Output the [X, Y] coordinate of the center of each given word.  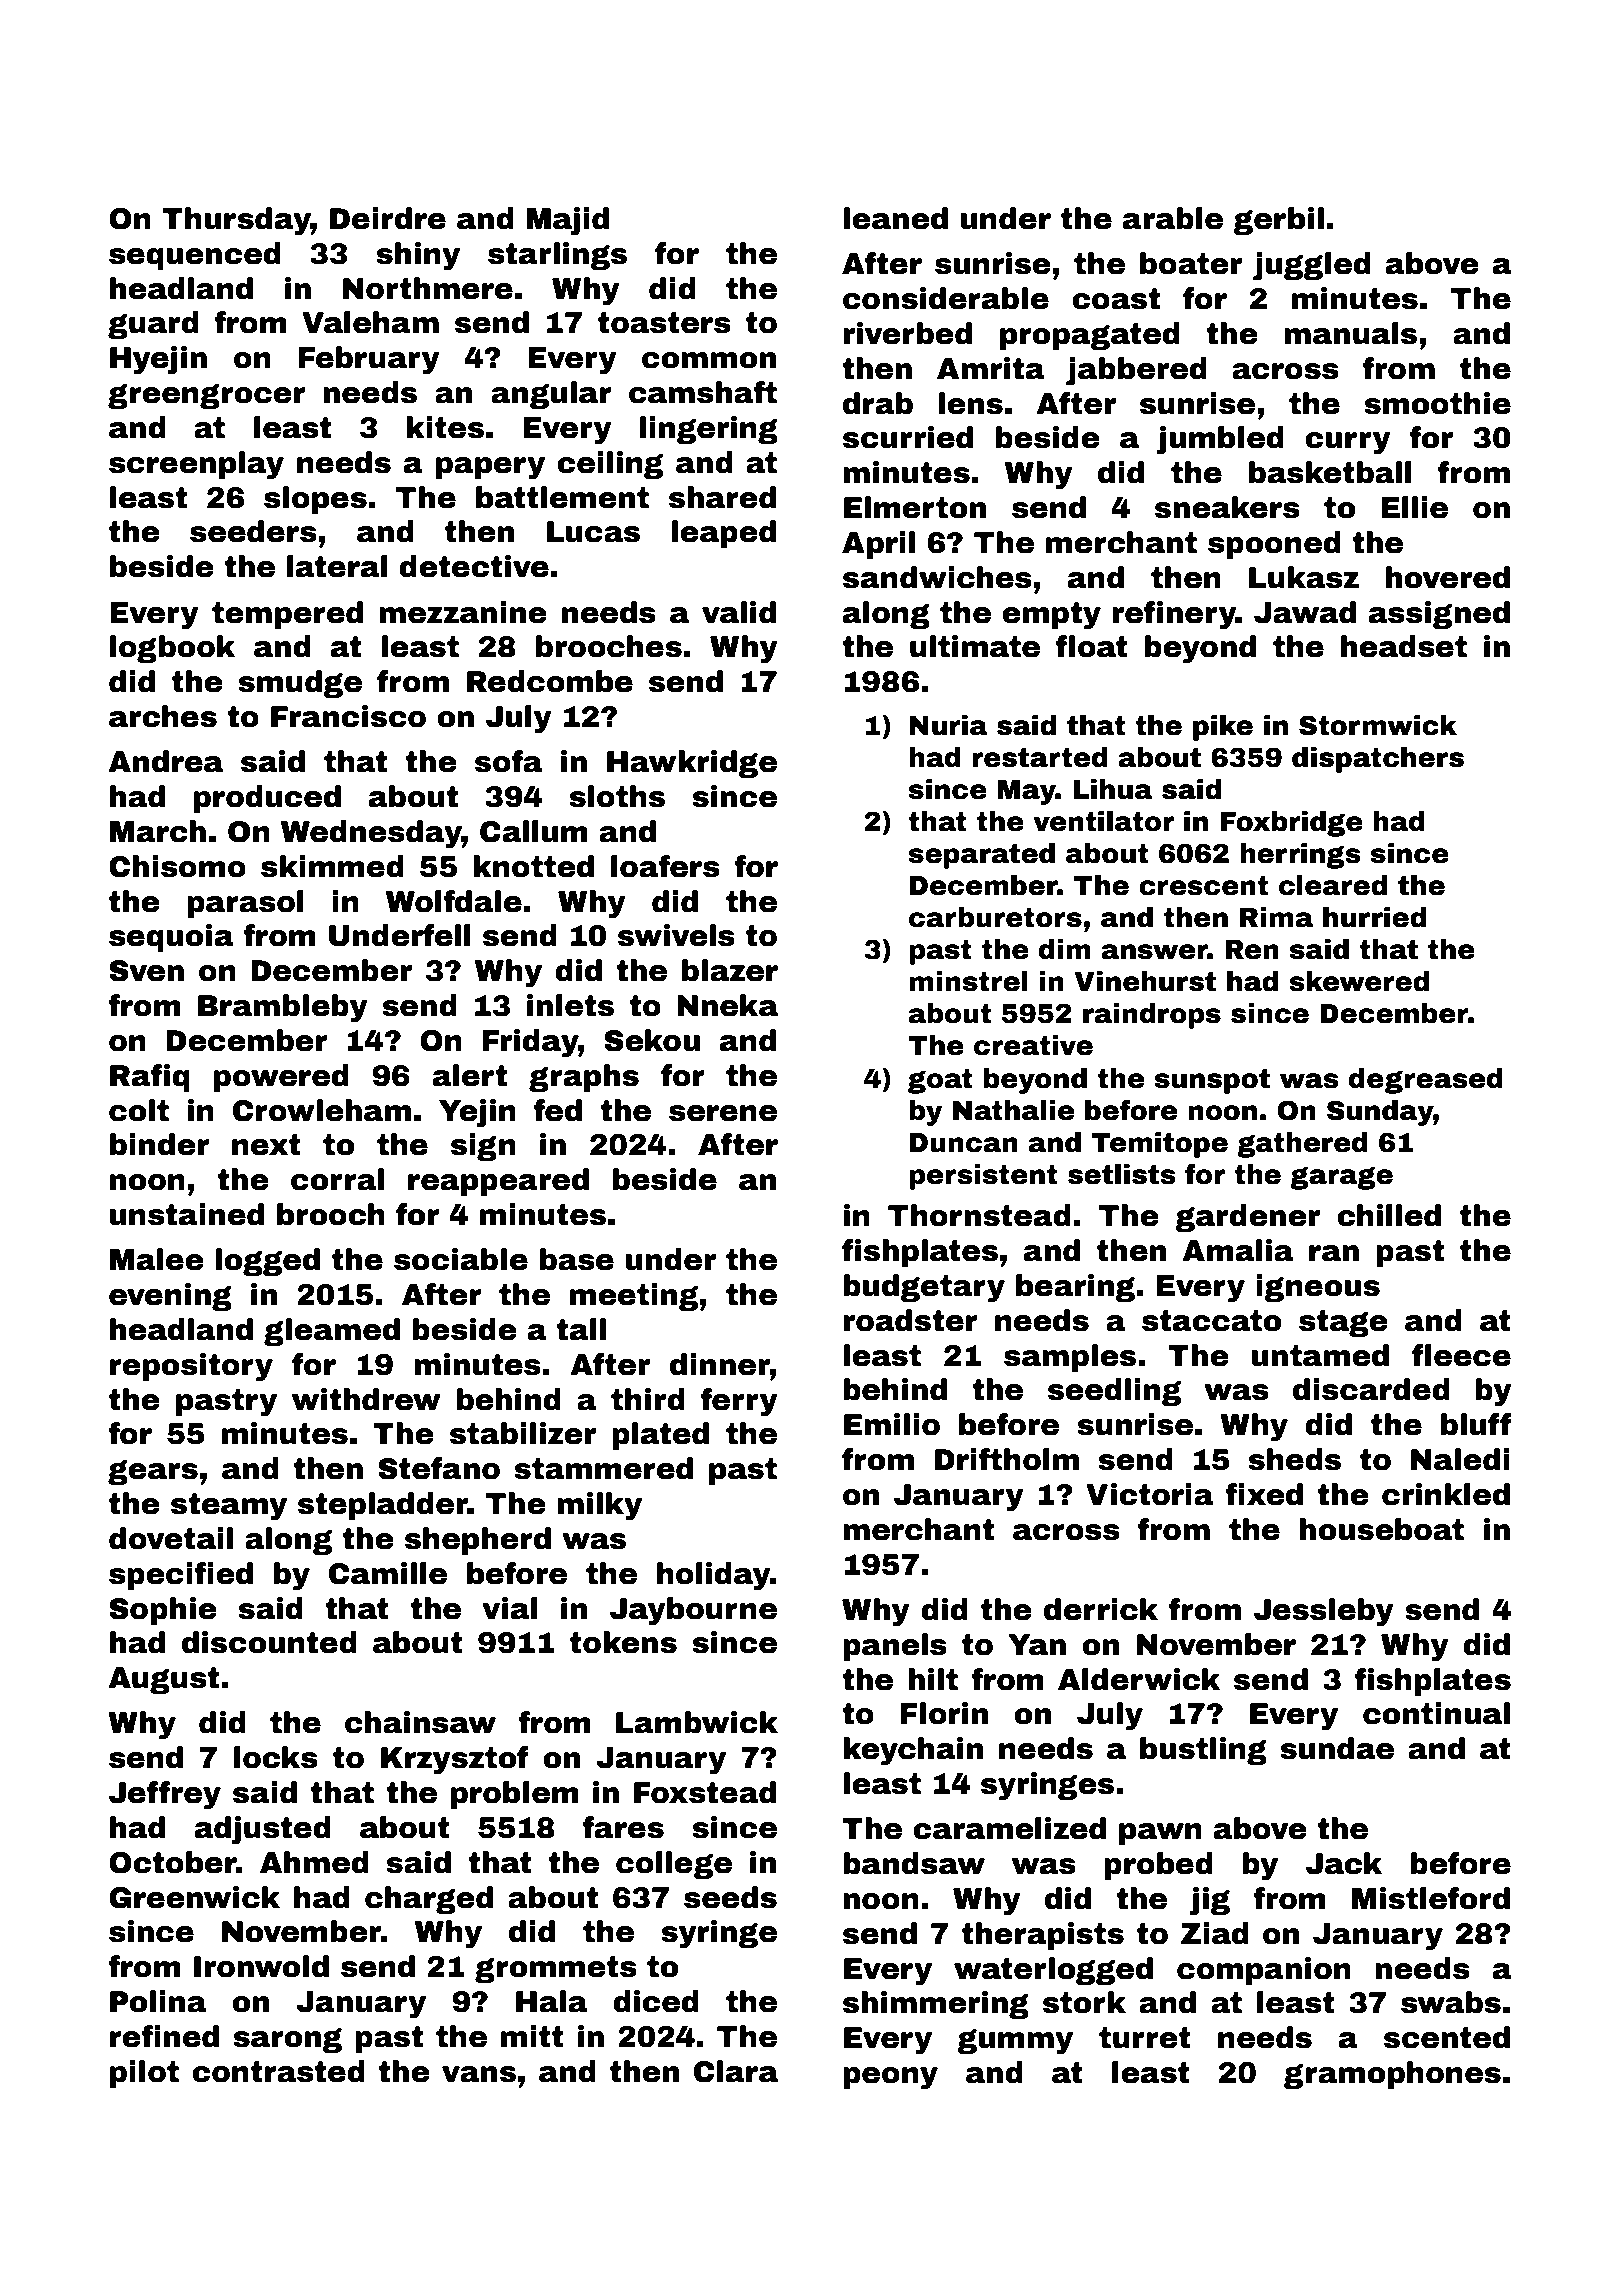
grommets [556, 1969]
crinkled [1446, 1494]
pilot [144, 2074]
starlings [557, 256]
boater [1191, 263]
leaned [895, 218]
